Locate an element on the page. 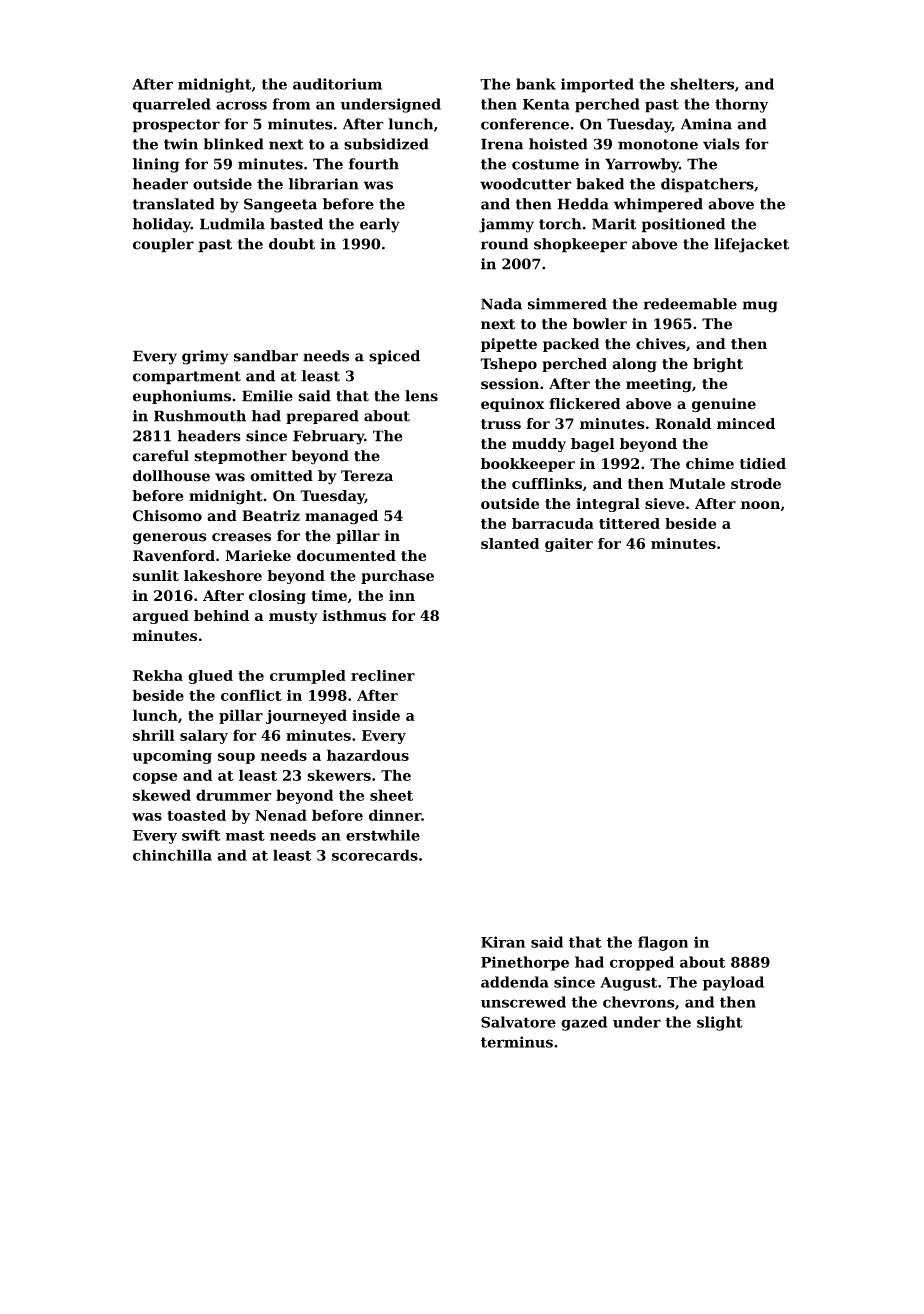 The height and width of the page is (1314, 924). toasted is located at coordinates (196, 815).
